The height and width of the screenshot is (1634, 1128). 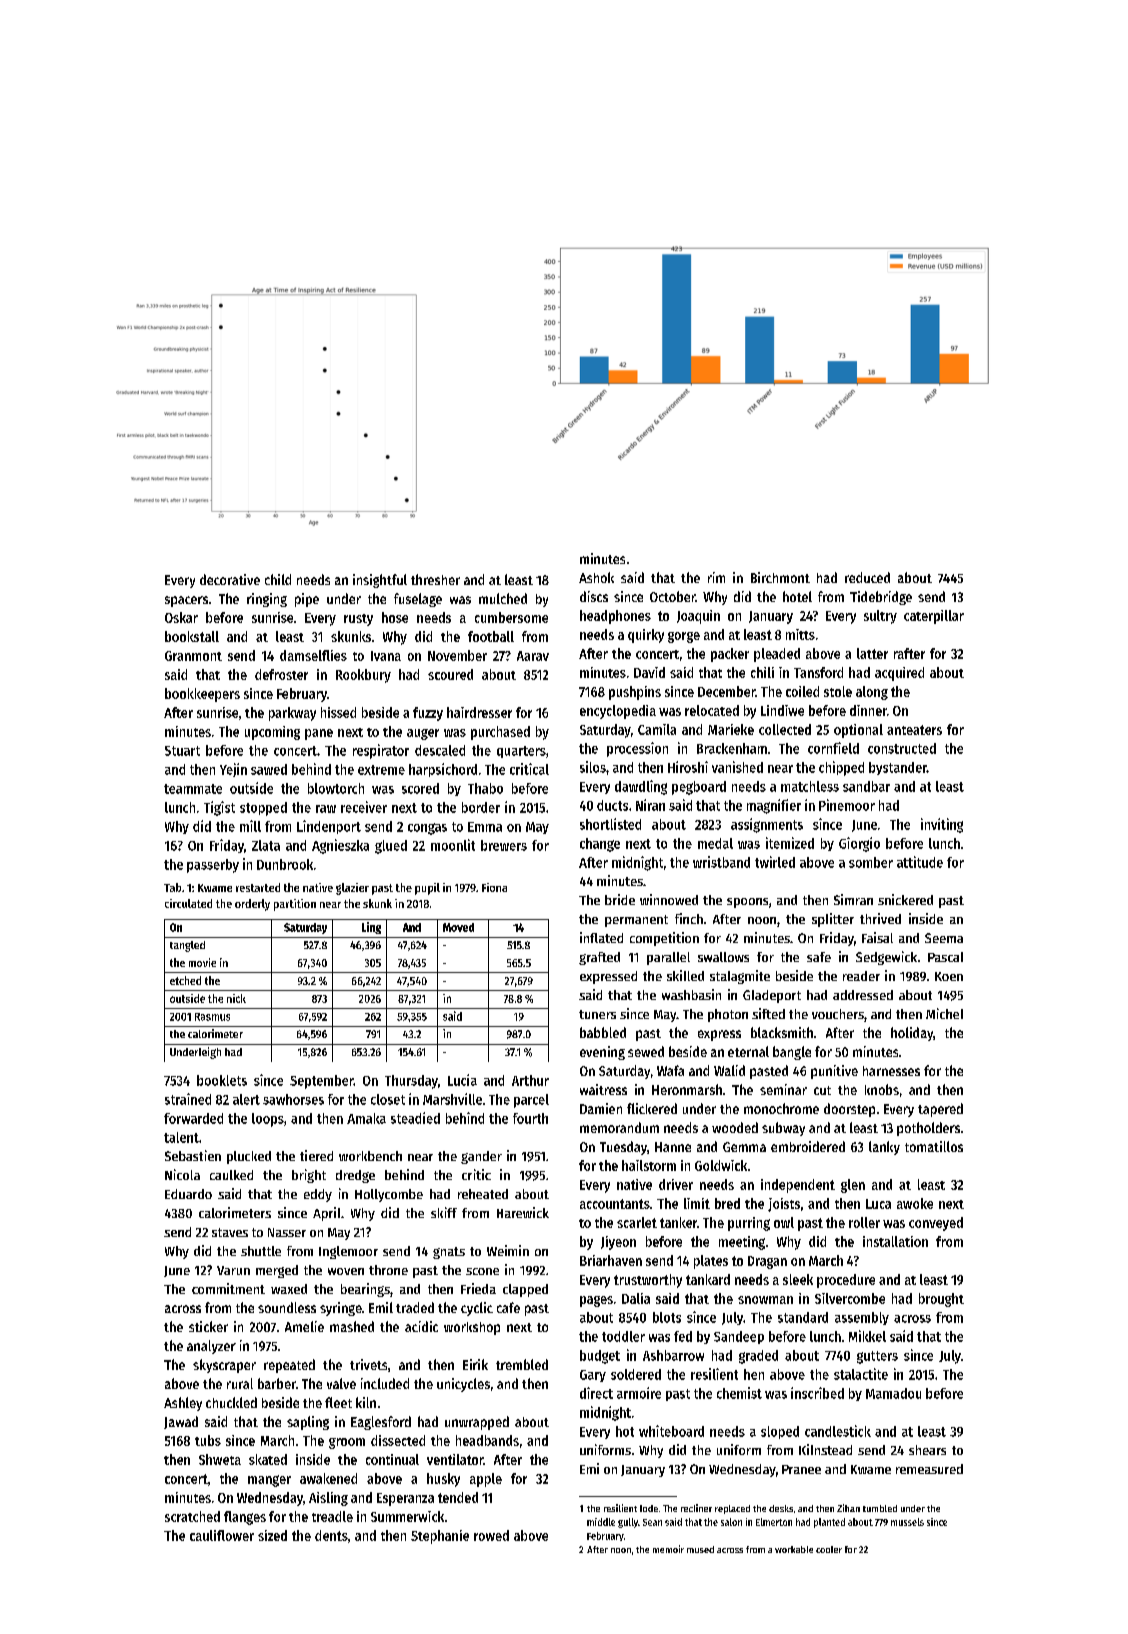 What do you see at coordinates (880, 1508) in the screenshot?
I see `tumbled` at bounding box center [880, 1508].
